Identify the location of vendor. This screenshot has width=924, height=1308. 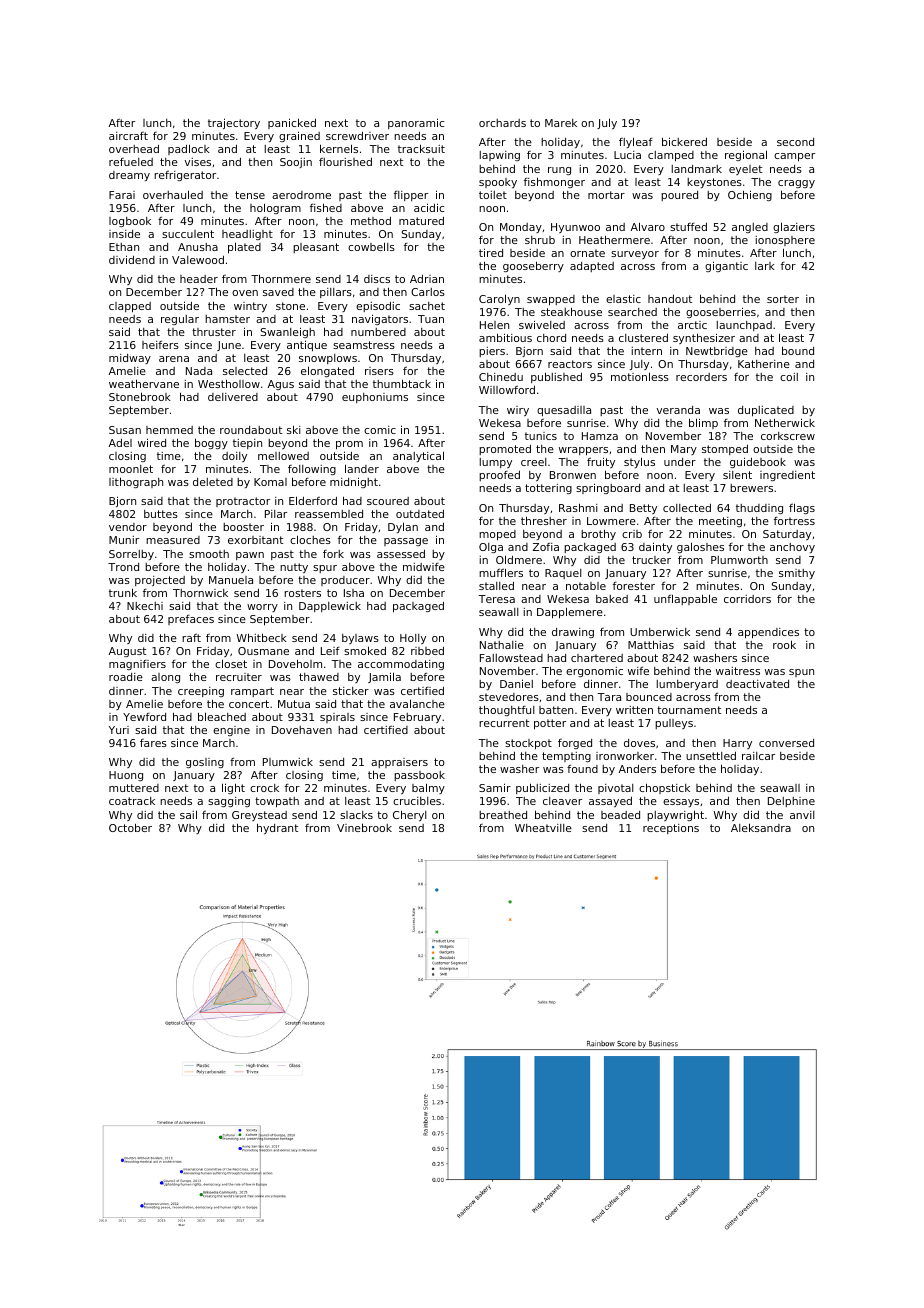
(128, 527).
